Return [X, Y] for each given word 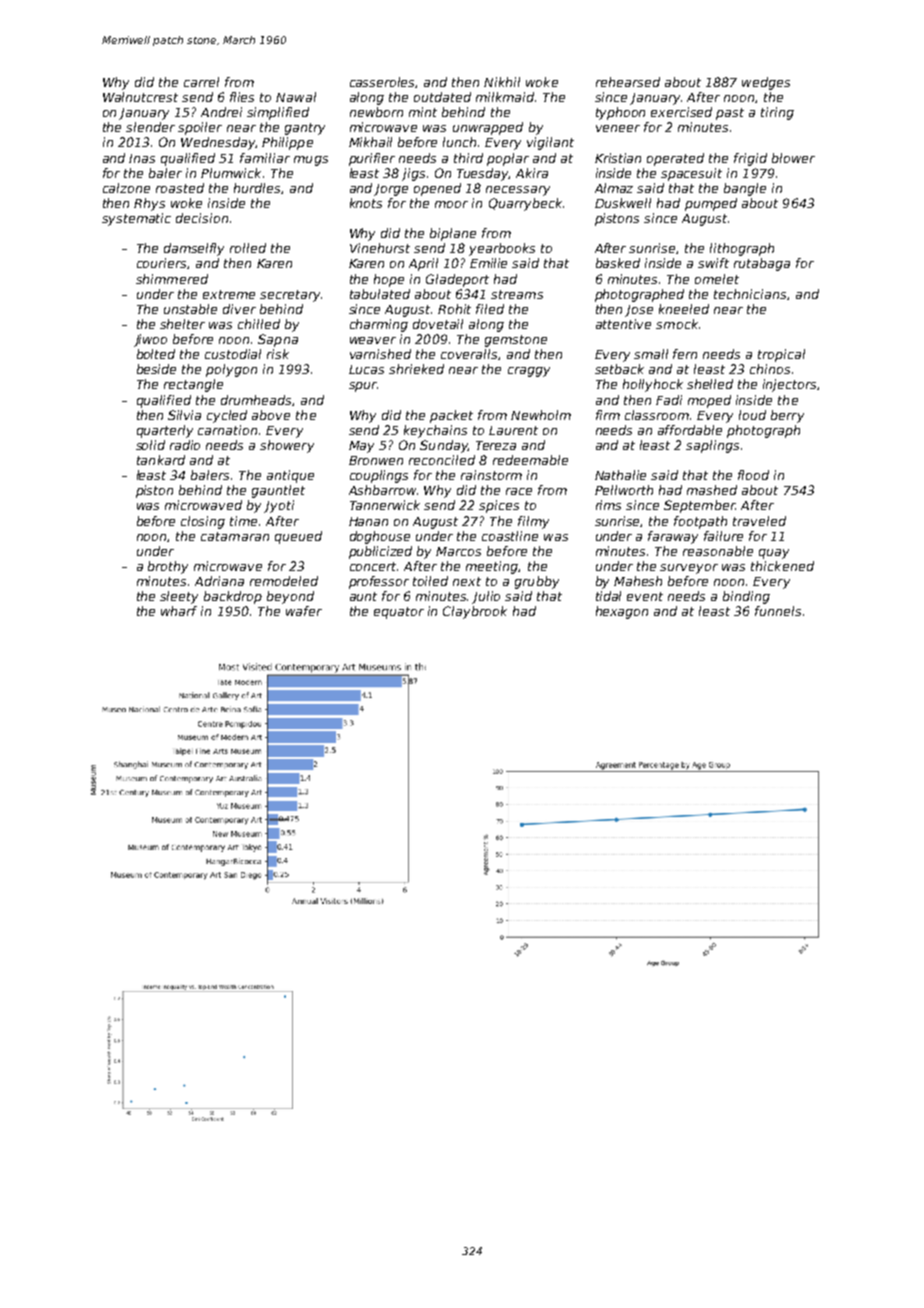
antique [290, 476]
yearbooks [502, 249]
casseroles [383, 82]
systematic [136, 219]
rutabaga [762, 264]
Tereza [496, 445]
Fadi [669, 400]
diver [239, 309]
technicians [750, 294]
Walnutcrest [140, 97]
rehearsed [628, 82]
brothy [168, 567]
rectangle [193, 385]
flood [753, 475]
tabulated [380, 294]
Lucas [366, 369]
